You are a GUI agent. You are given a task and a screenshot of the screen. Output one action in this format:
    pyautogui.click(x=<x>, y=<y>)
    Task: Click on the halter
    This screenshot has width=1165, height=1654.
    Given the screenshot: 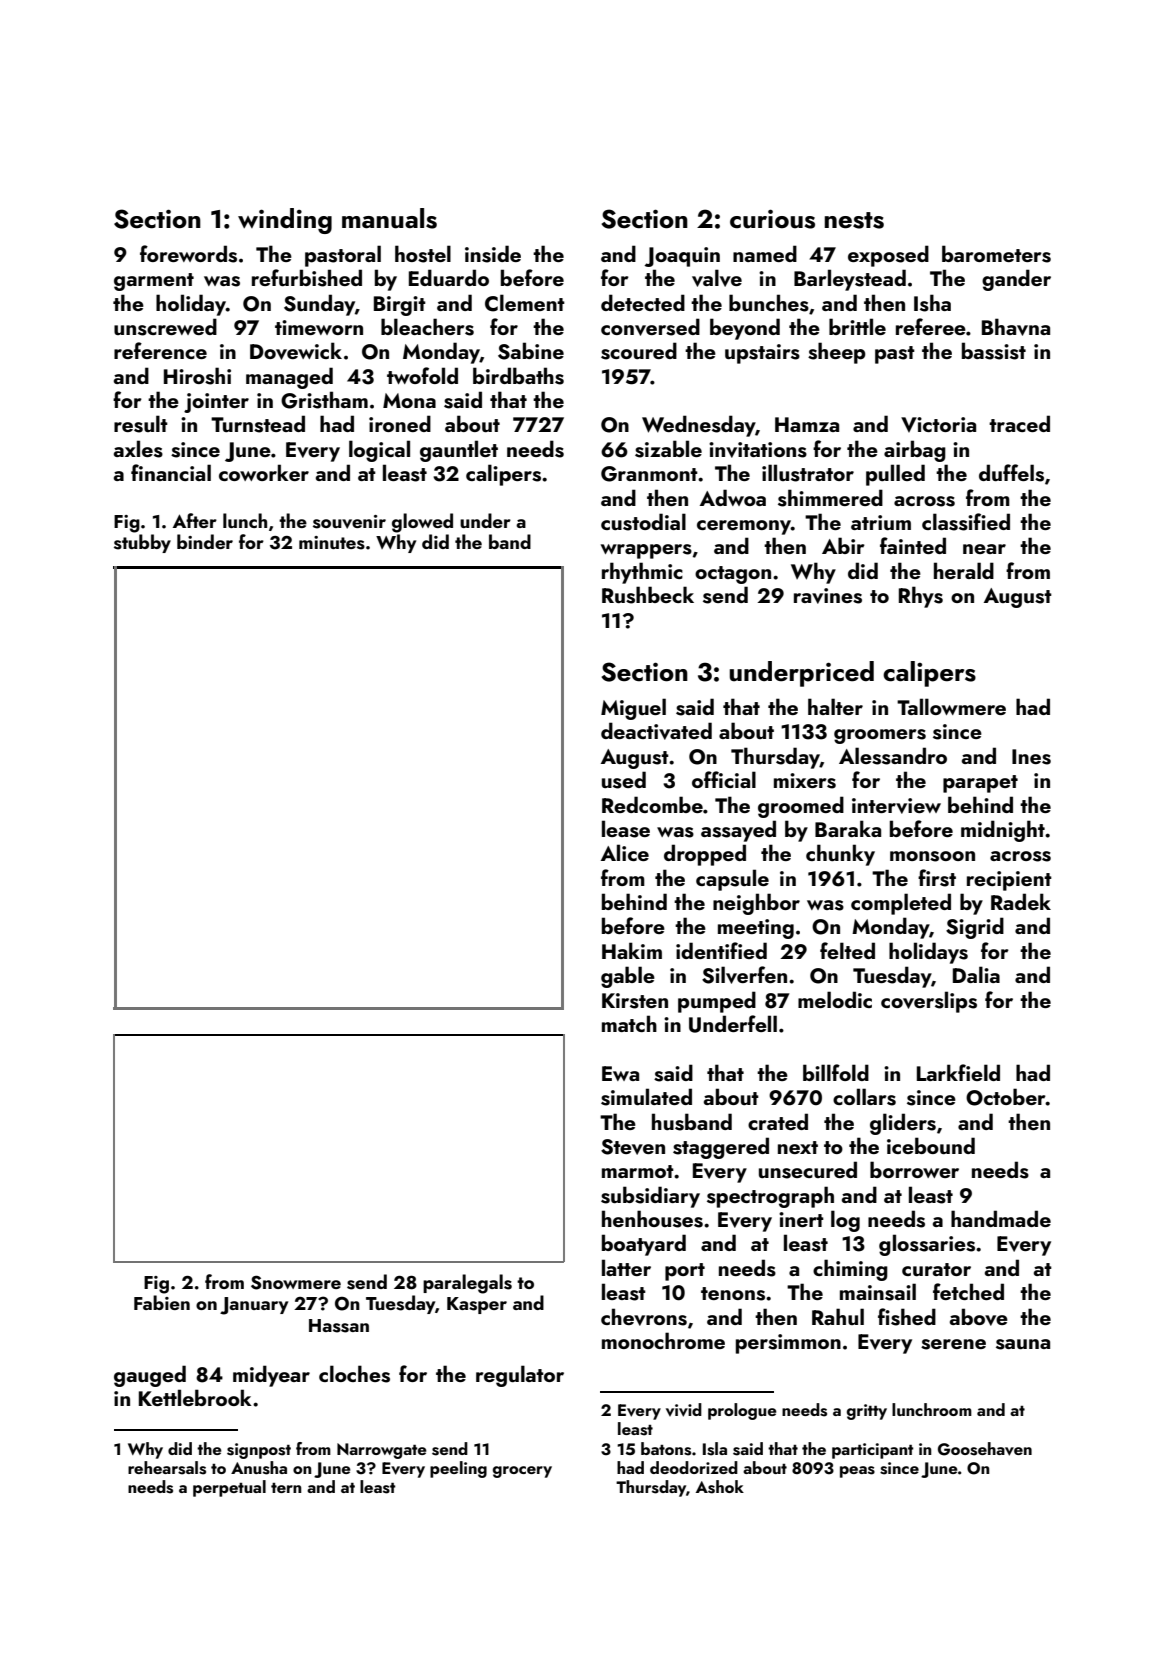 What is the action you would take?
    pyautogui.click(x=835, y=706)
